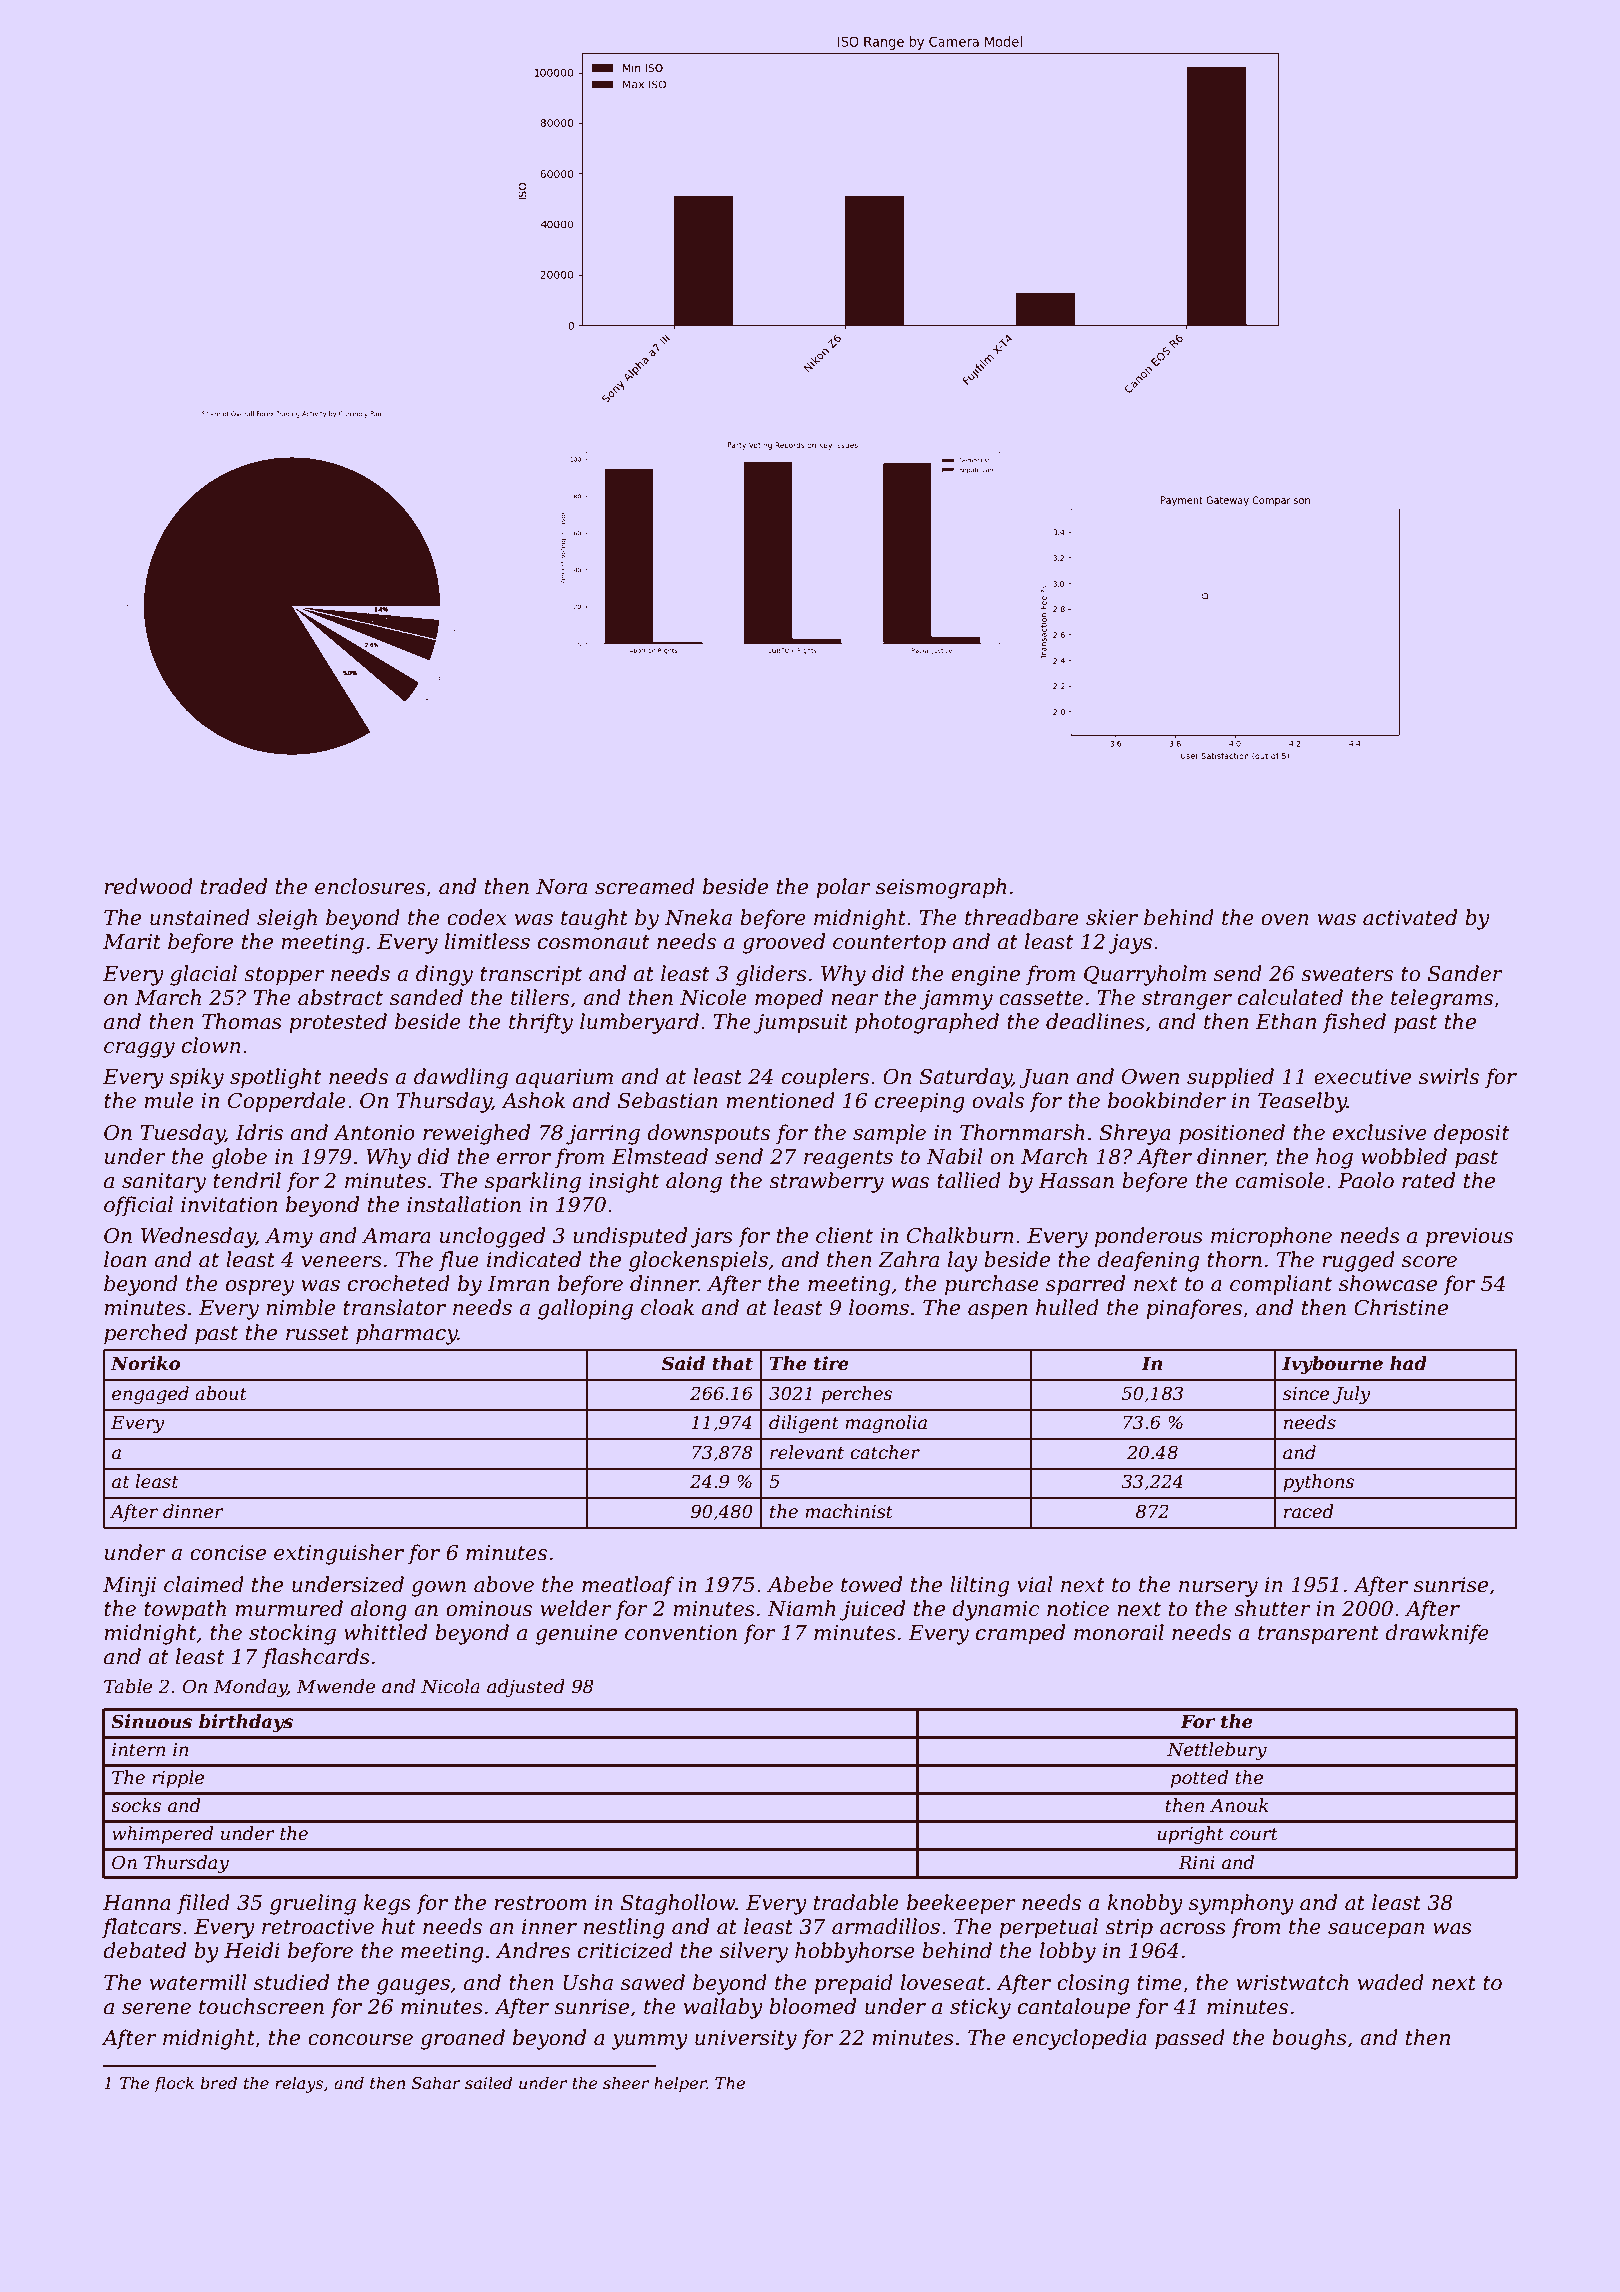 This page has width=1620, height=2292. What do you see at coordinates (849, 1511) in the page?
I see `machinist` at bounding box center [849, 1511].
